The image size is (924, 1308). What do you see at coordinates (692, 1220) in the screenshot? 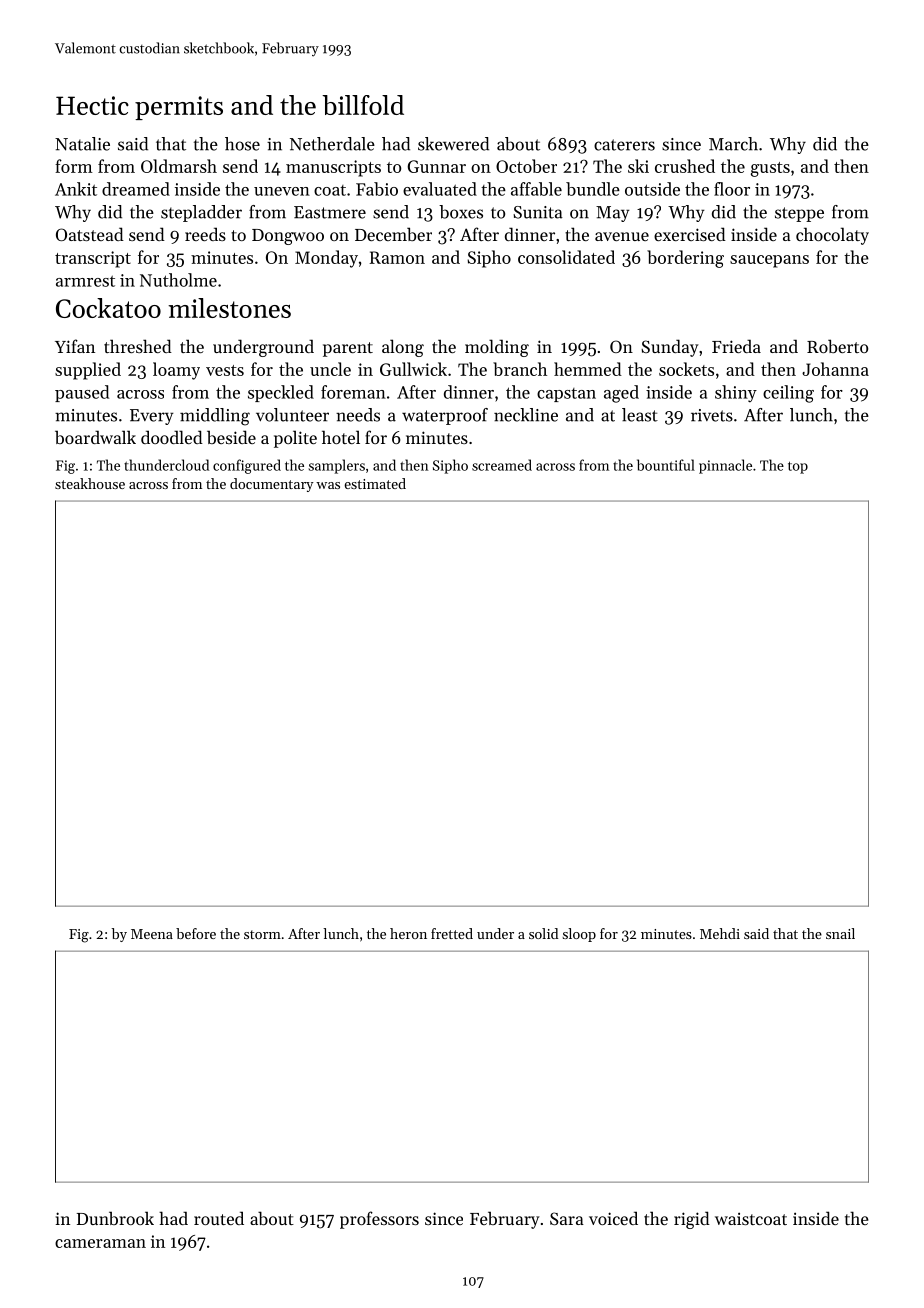
I see `rigid` at bounding box center [692, 1220].
